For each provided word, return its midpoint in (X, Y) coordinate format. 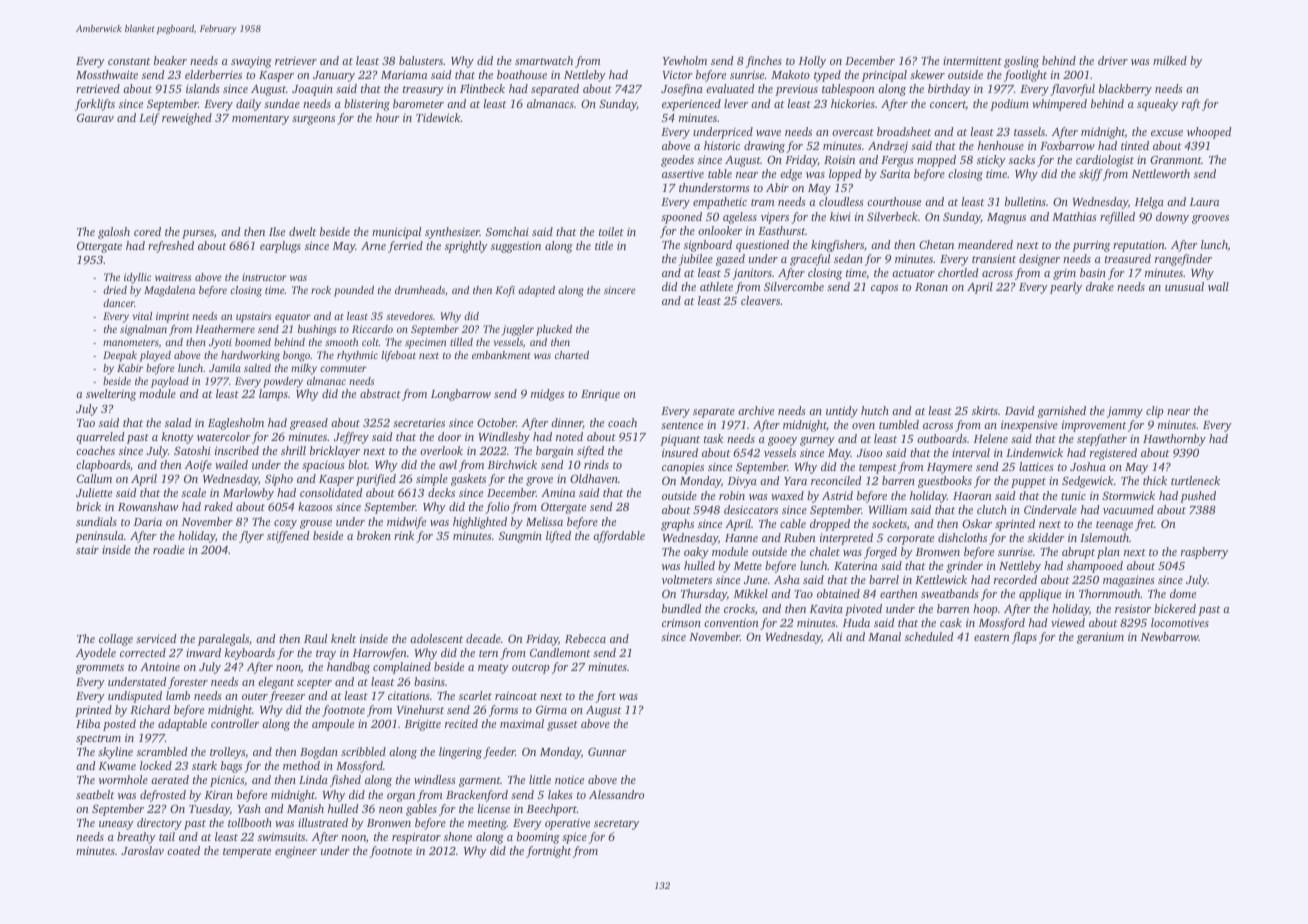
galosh (114, 233)
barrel (884, 579)
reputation (1139, 246)
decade (483, 638)
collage (116, 640)
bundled (682, 608)
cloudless (841, 201)
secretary (616, 825)
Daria (148, 522)
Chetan (936, 244)
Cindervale (1050, 509)
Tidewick (438, 117)
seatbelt (95, 794)
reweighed (187, 119)
